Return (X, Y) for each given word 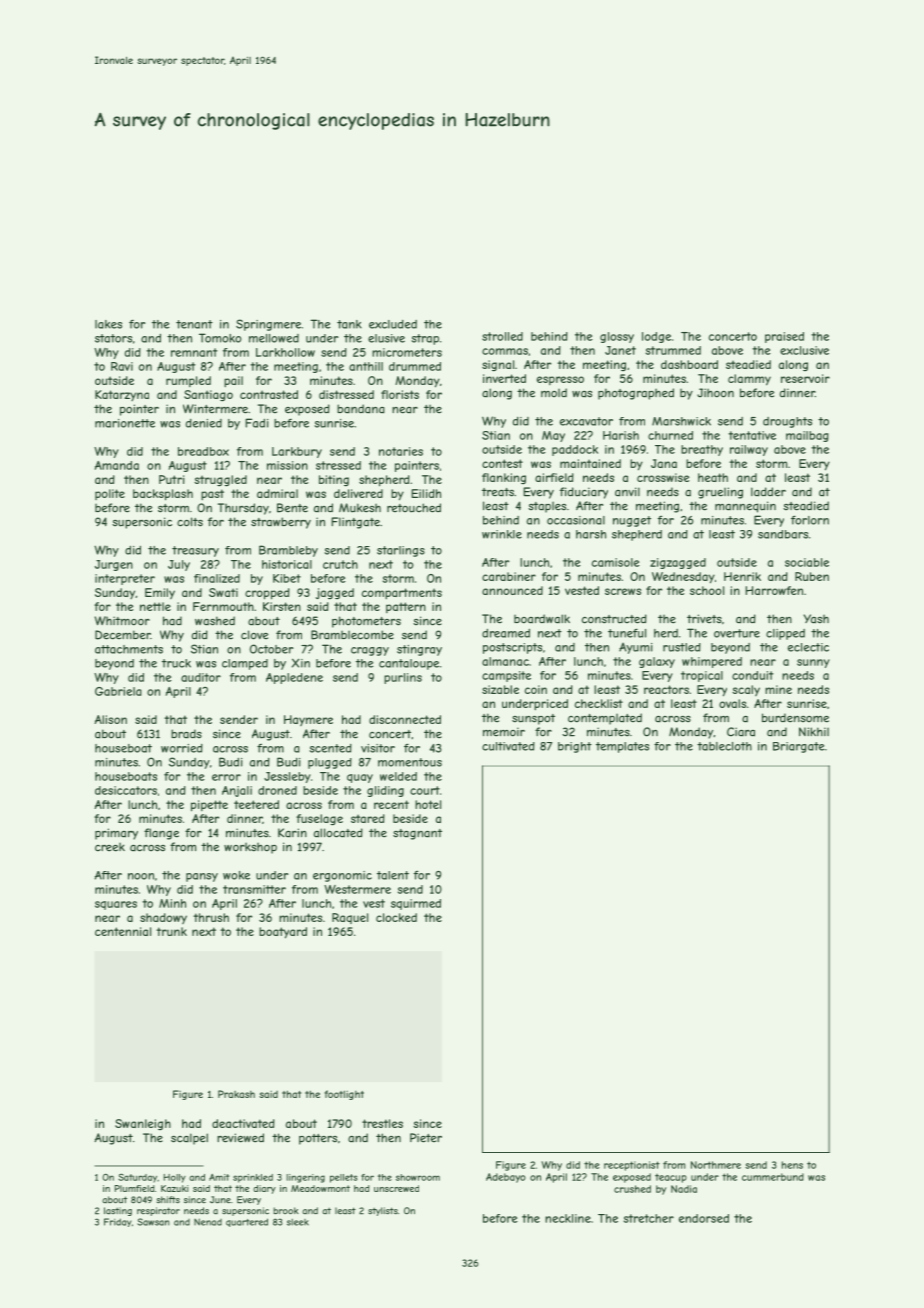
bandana (361, 409)
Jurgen (114, 565)
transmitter (254, 889)
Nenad (208, 1222)
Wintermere (215, 409)
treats (498, 492)
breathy (702, 450)
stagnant (417, 834)
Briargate (798, 747)
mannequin (745, 507)
